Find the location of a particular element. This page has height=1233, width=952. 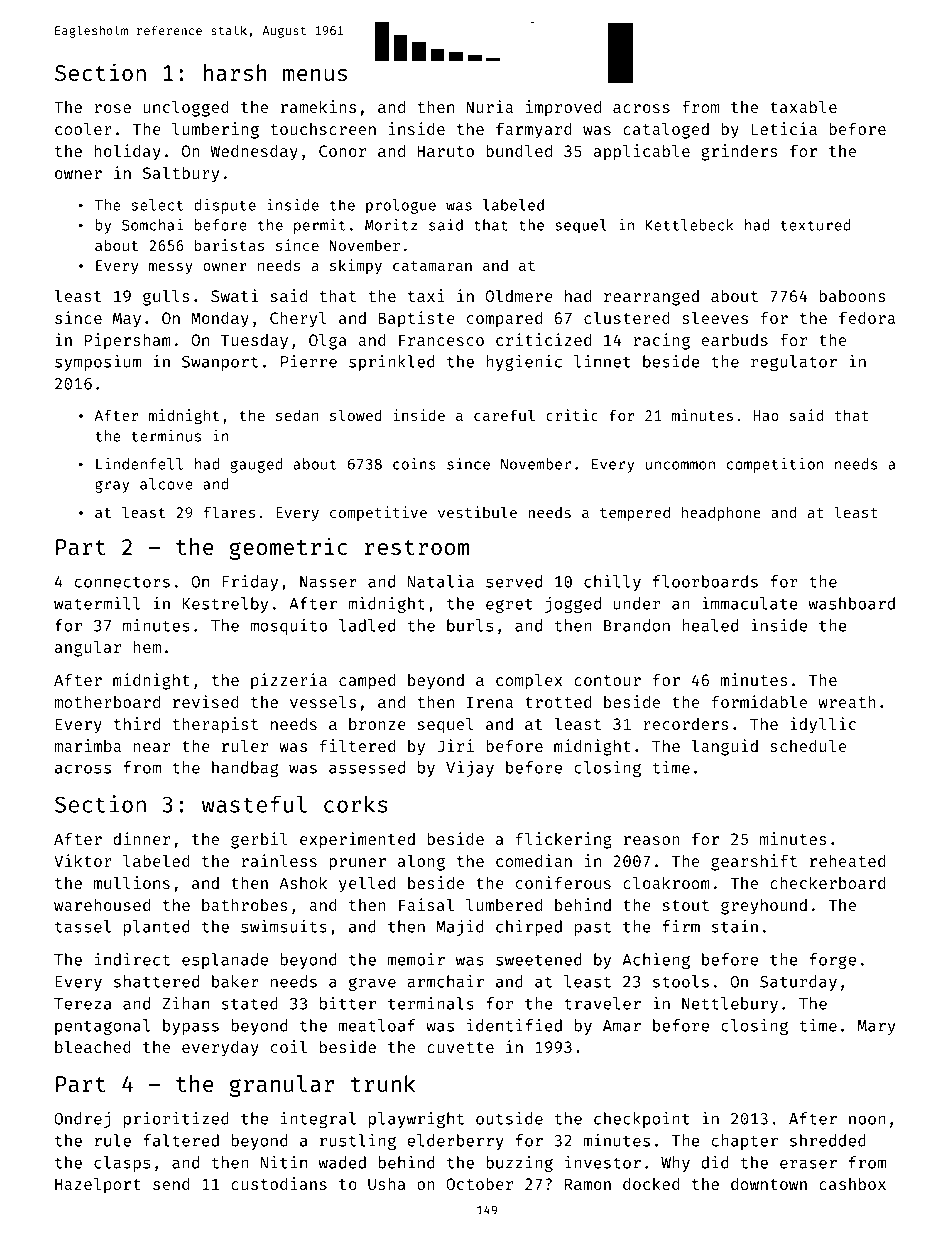

trotted is located at coordinates (558, 702).
